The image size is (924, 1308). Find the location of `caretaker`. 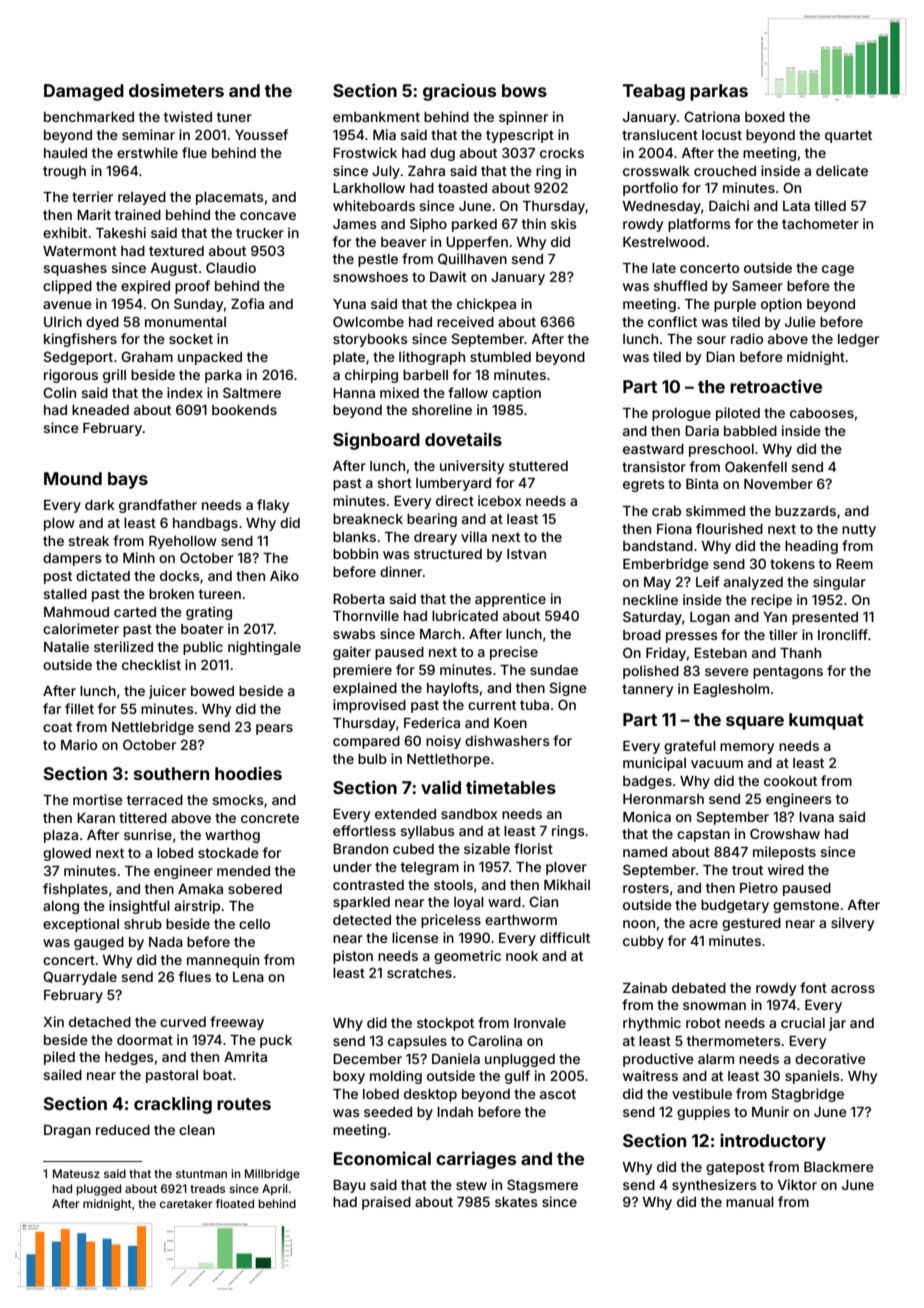

caretaker is located at coordinates (186, 1203).
